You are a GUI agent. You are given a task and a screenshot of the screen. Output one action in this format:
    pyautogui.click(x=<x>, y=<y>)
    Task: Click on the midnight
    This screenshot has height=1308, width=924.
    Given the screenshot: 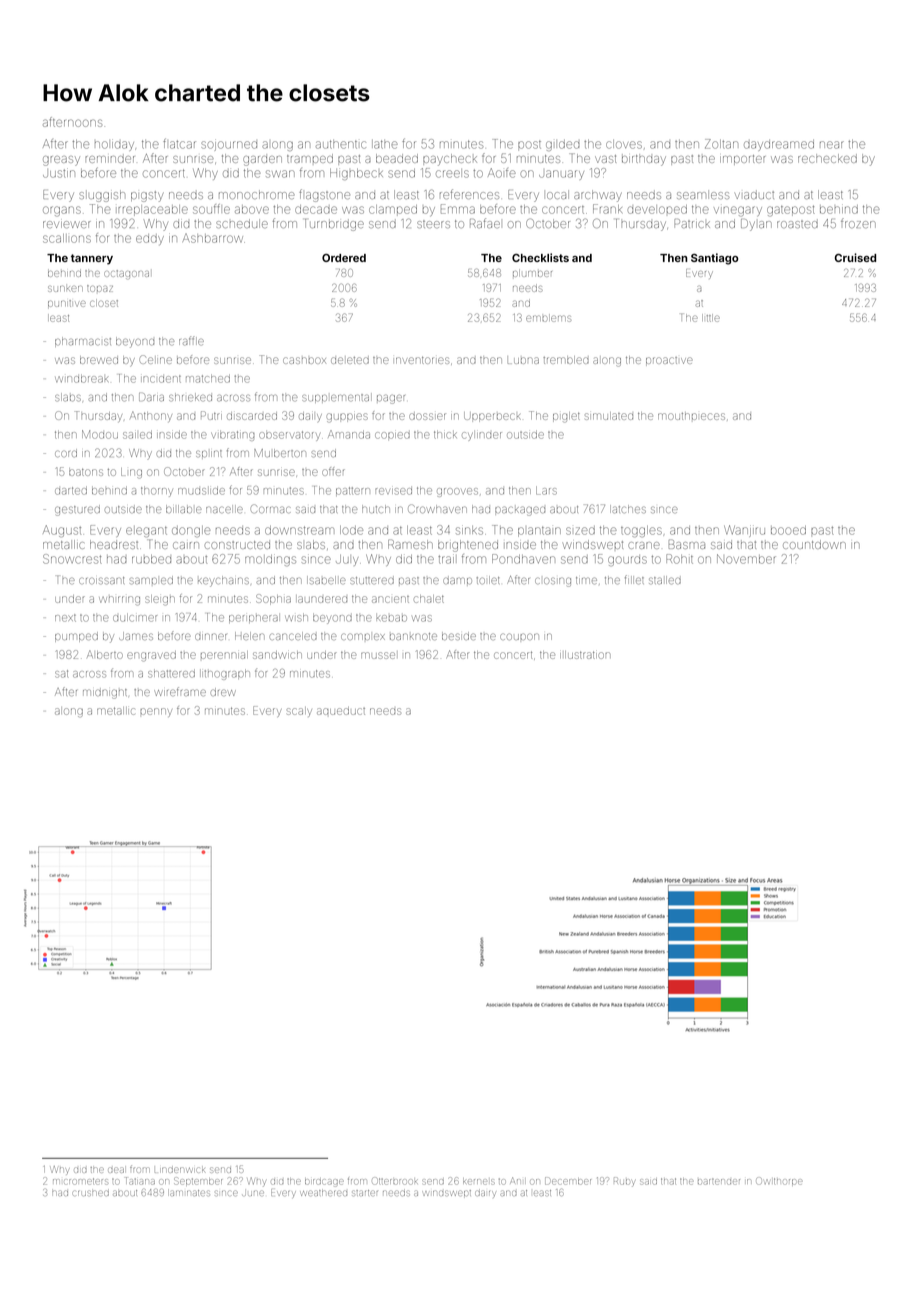 What is the action you would take?
    pyautogui.click(x=105, y=693)
